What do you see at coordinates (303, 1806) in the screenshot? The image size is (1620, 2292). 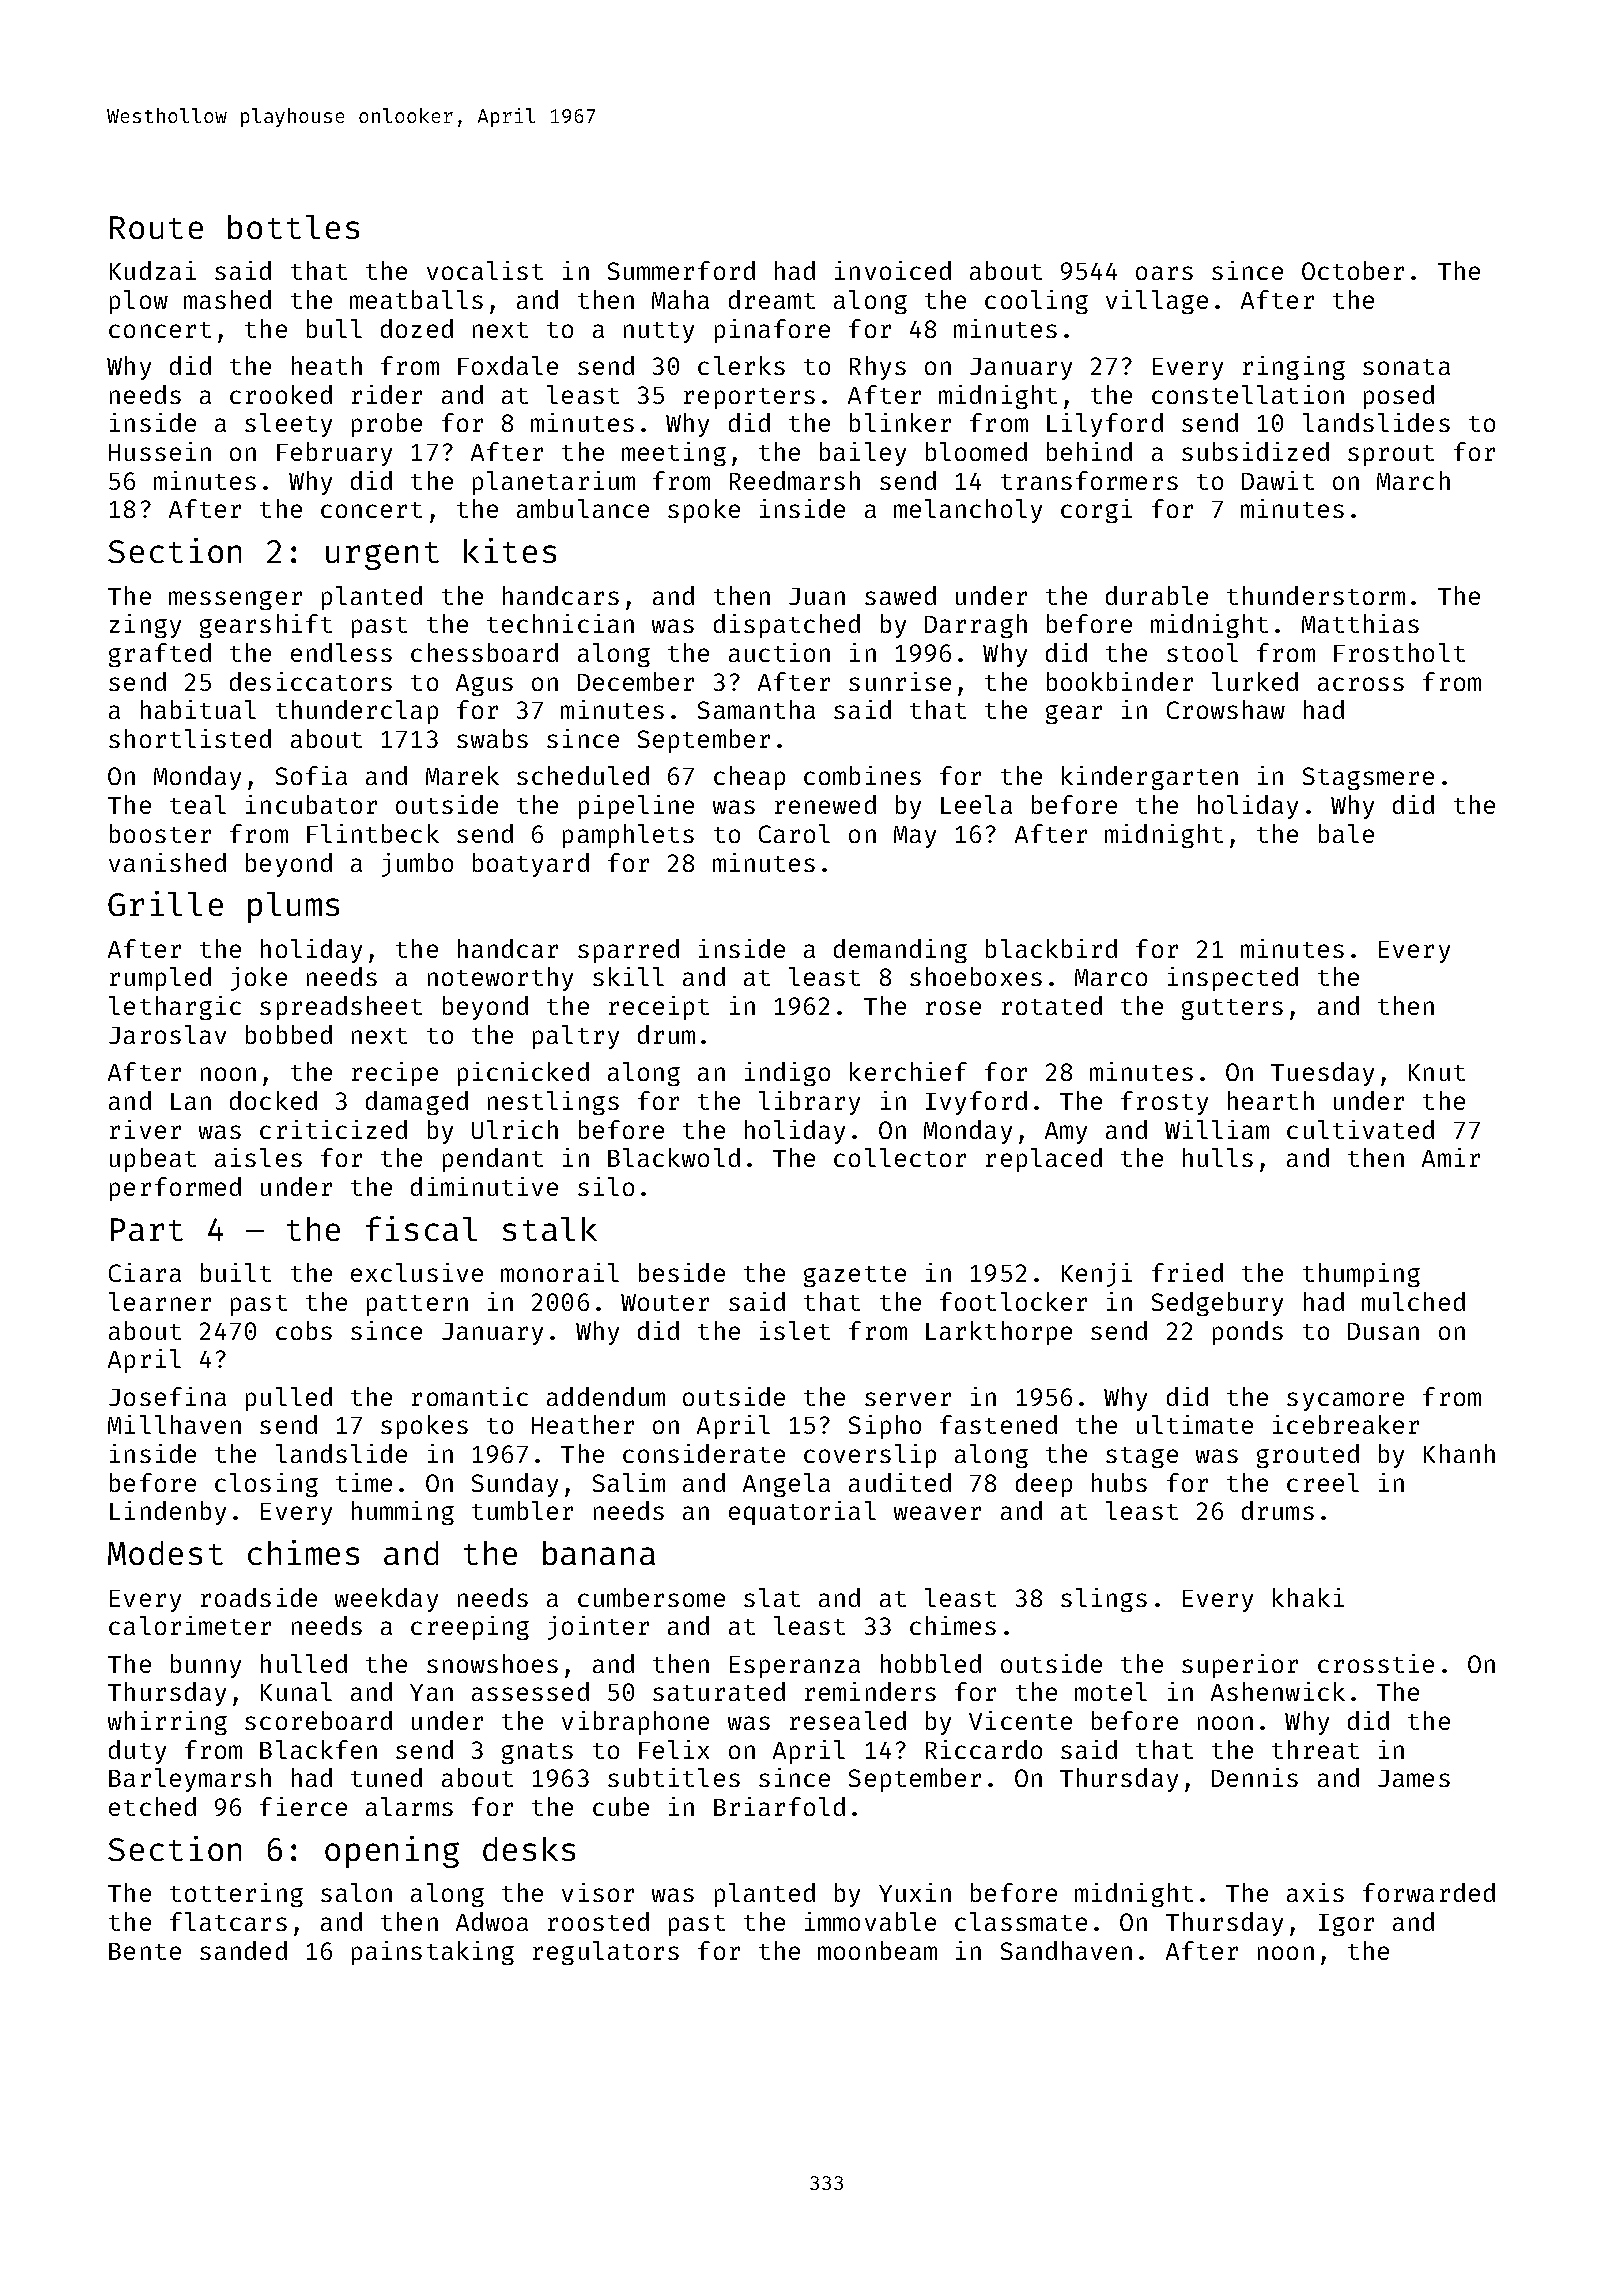 I see `fierce` at bounding box center [303, 1806].
